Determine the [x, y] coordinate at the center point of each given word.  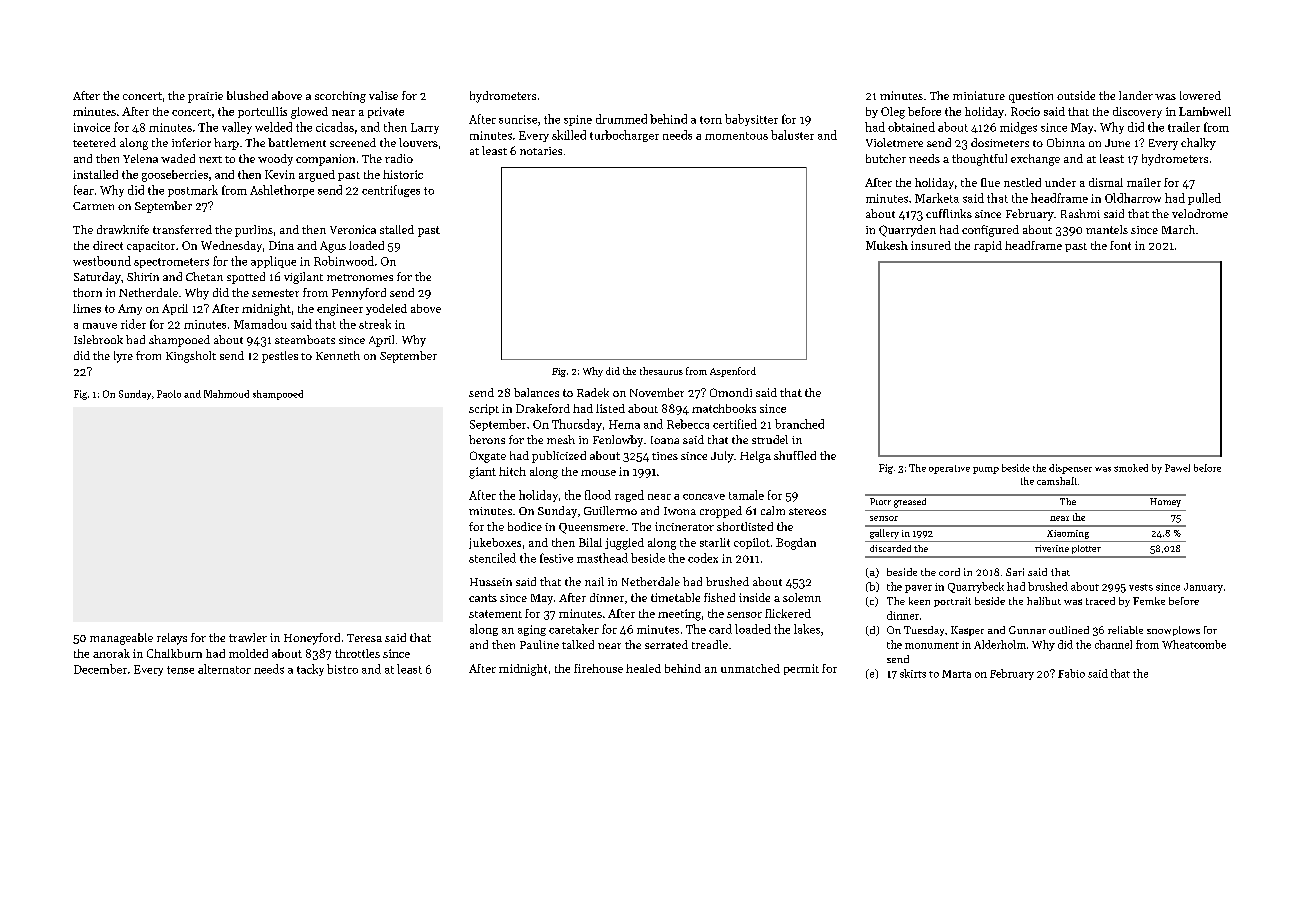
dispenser [1070, 469]
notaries [541, 151]
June [1117, 143]
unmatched [750, 668]
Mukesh [887, 245]
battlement [297, 142]
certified [735, 424]
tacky [310, 670]
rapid [988, 246]
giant [482, 473]
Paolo [169, 394]
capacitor [151, 246]
